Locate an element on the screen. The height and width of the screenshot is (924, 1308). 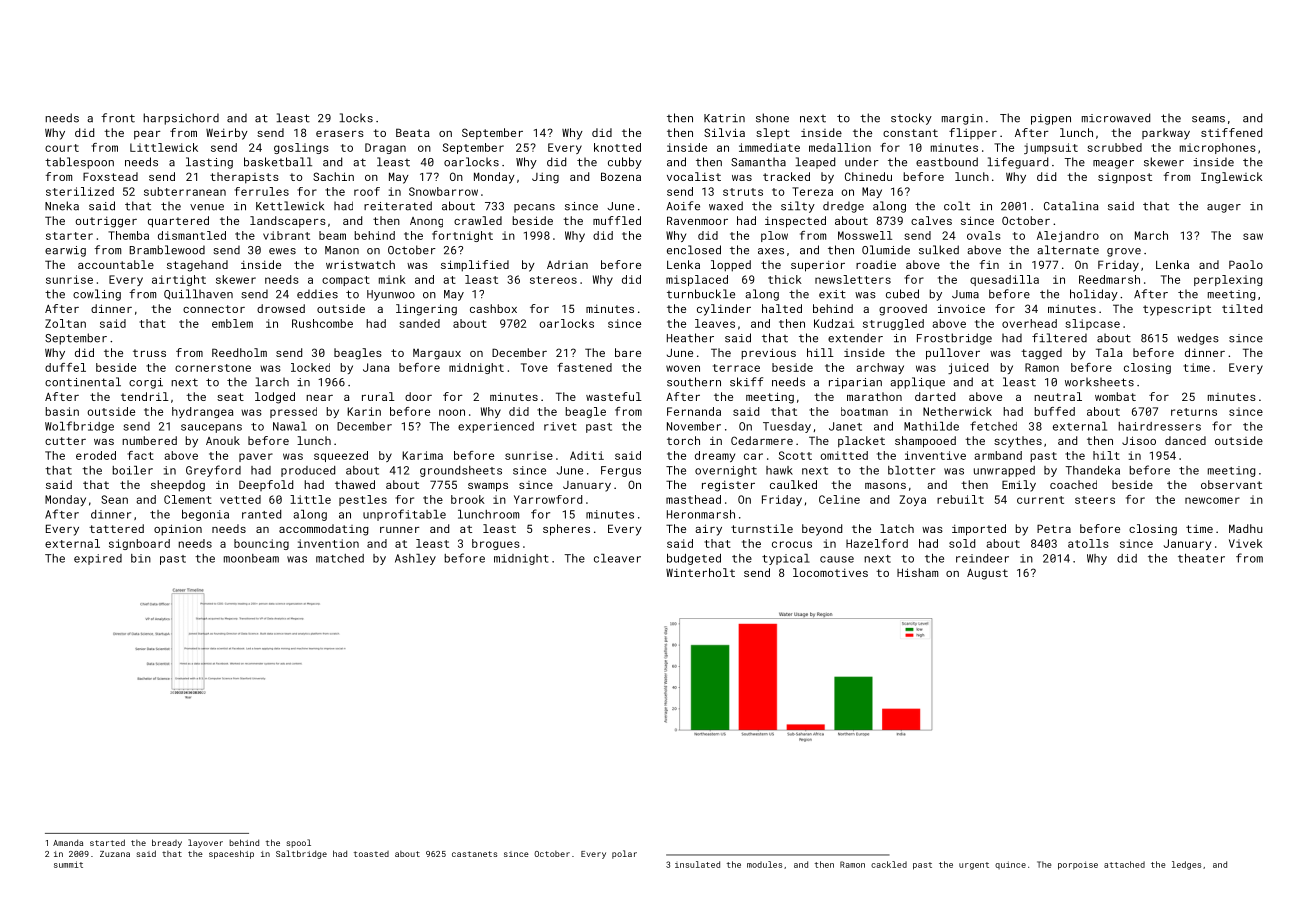
expired is located at coordinates (98, 559).
